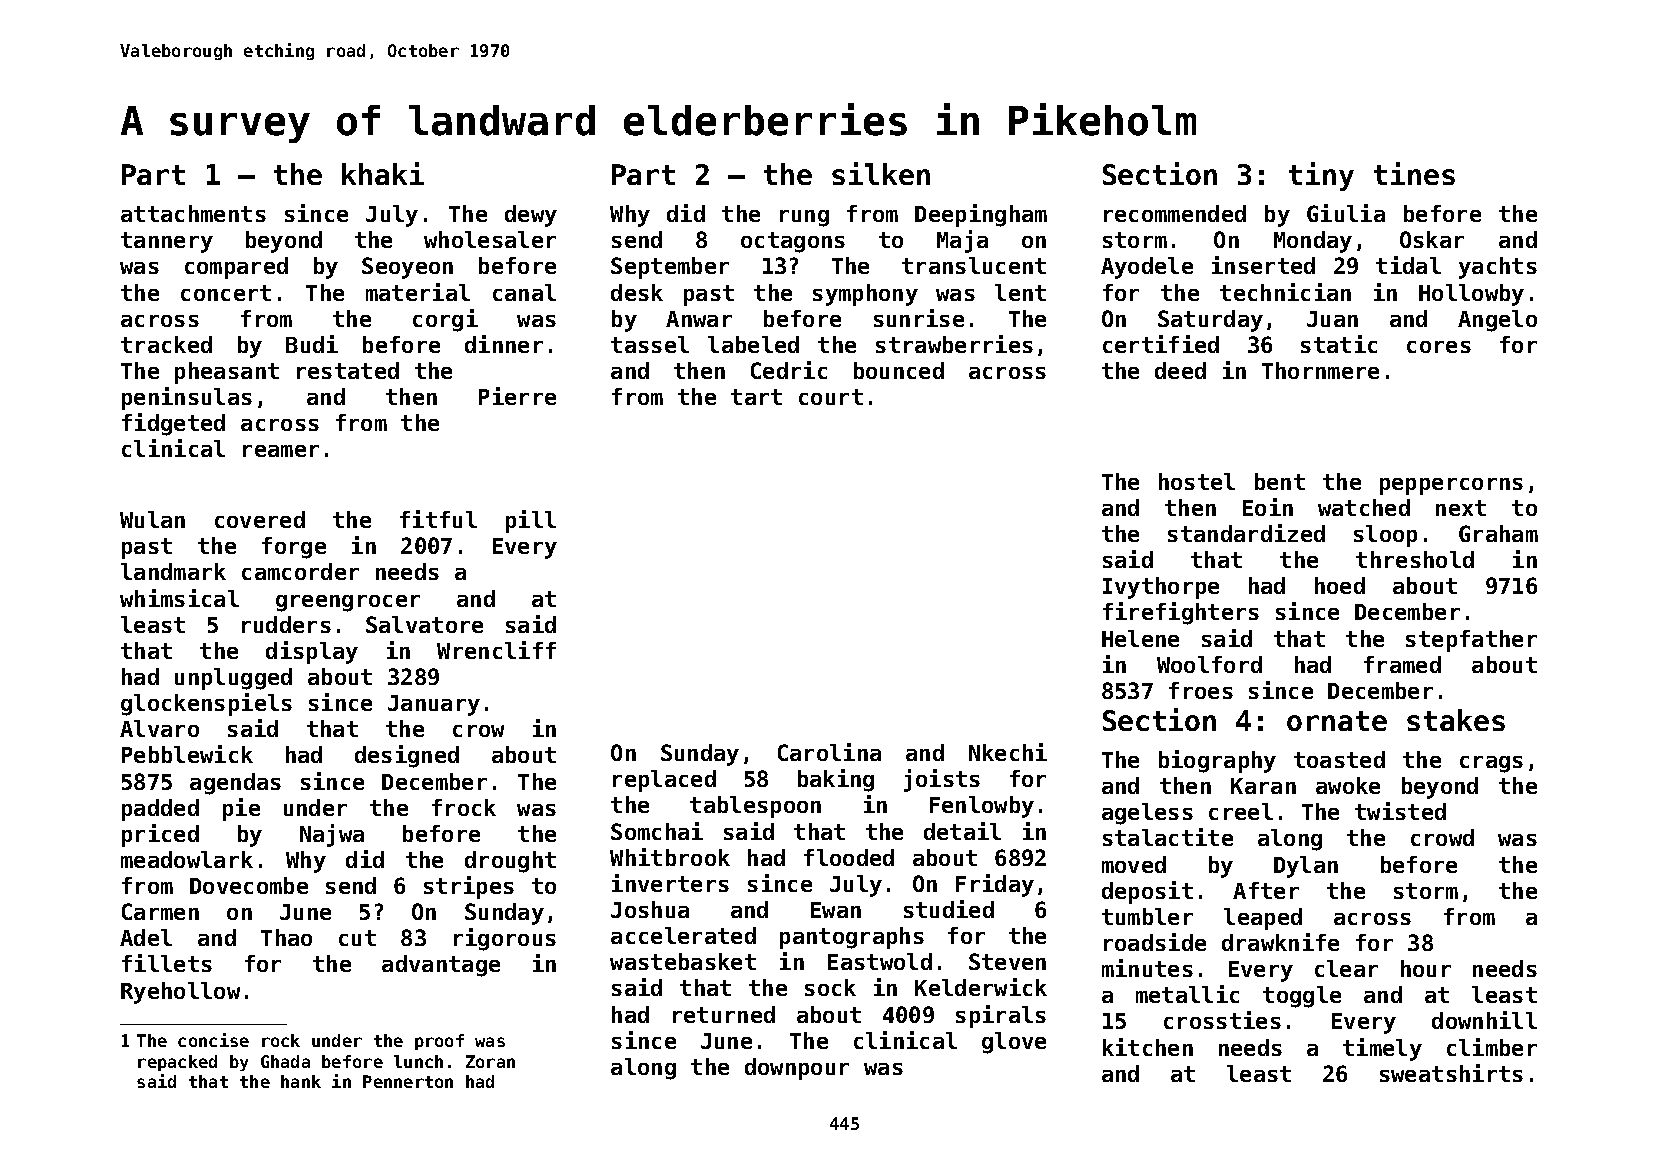 The image size is (1658, 1172). Describe the element at coordinates (1001, 1016) in the screenshot. I see `spirals` at that location.
